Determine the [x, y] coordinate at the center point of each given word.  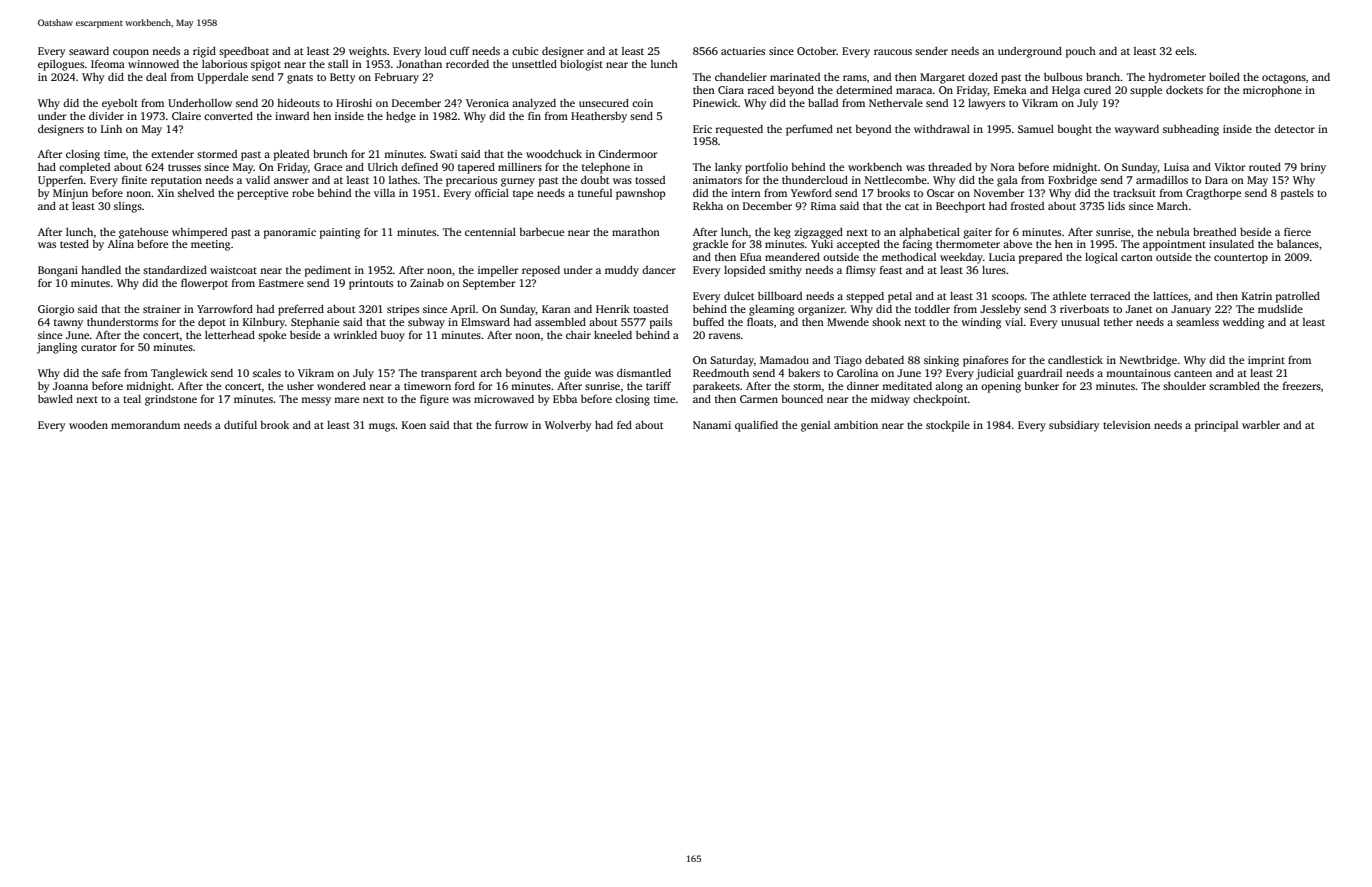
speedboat [244, 52]
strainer [162, 309]
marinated [795, 77]
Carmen [759, 399]
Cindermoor [627, 154]
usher [300, 386]
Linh [111, 129]
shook [886, 322]
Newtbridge [1148, 361]
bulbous [1063, 77]
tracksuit [1134, 193]
